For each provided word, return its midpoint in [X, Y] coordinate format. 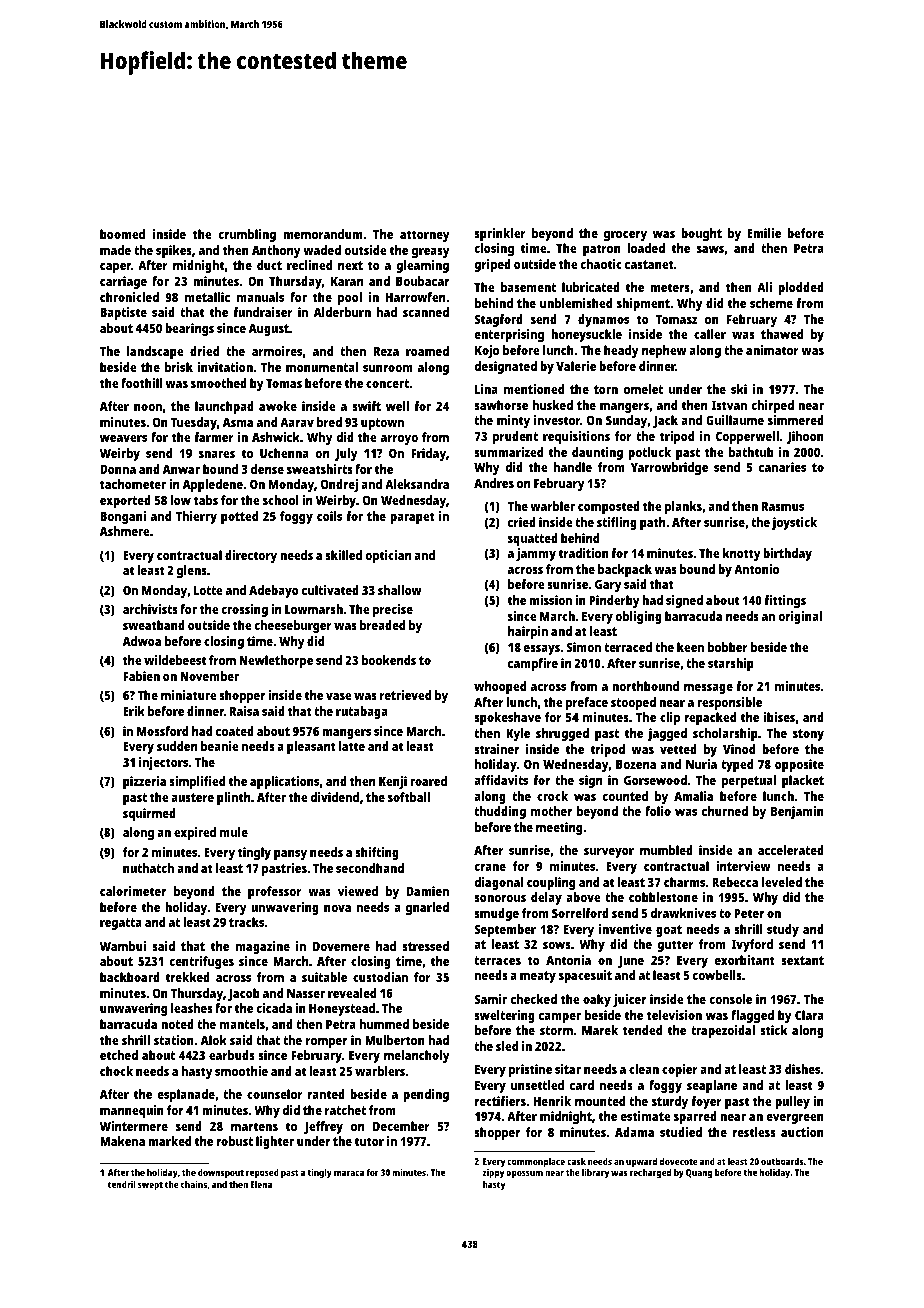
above [583, 897]
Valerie [576, 366]
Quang [699, 1173]
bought [701, 234]
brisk [179, 367]
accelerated [791, 850]
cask [576, 1161]
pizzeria [144, 782]
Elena [261, 1184]
